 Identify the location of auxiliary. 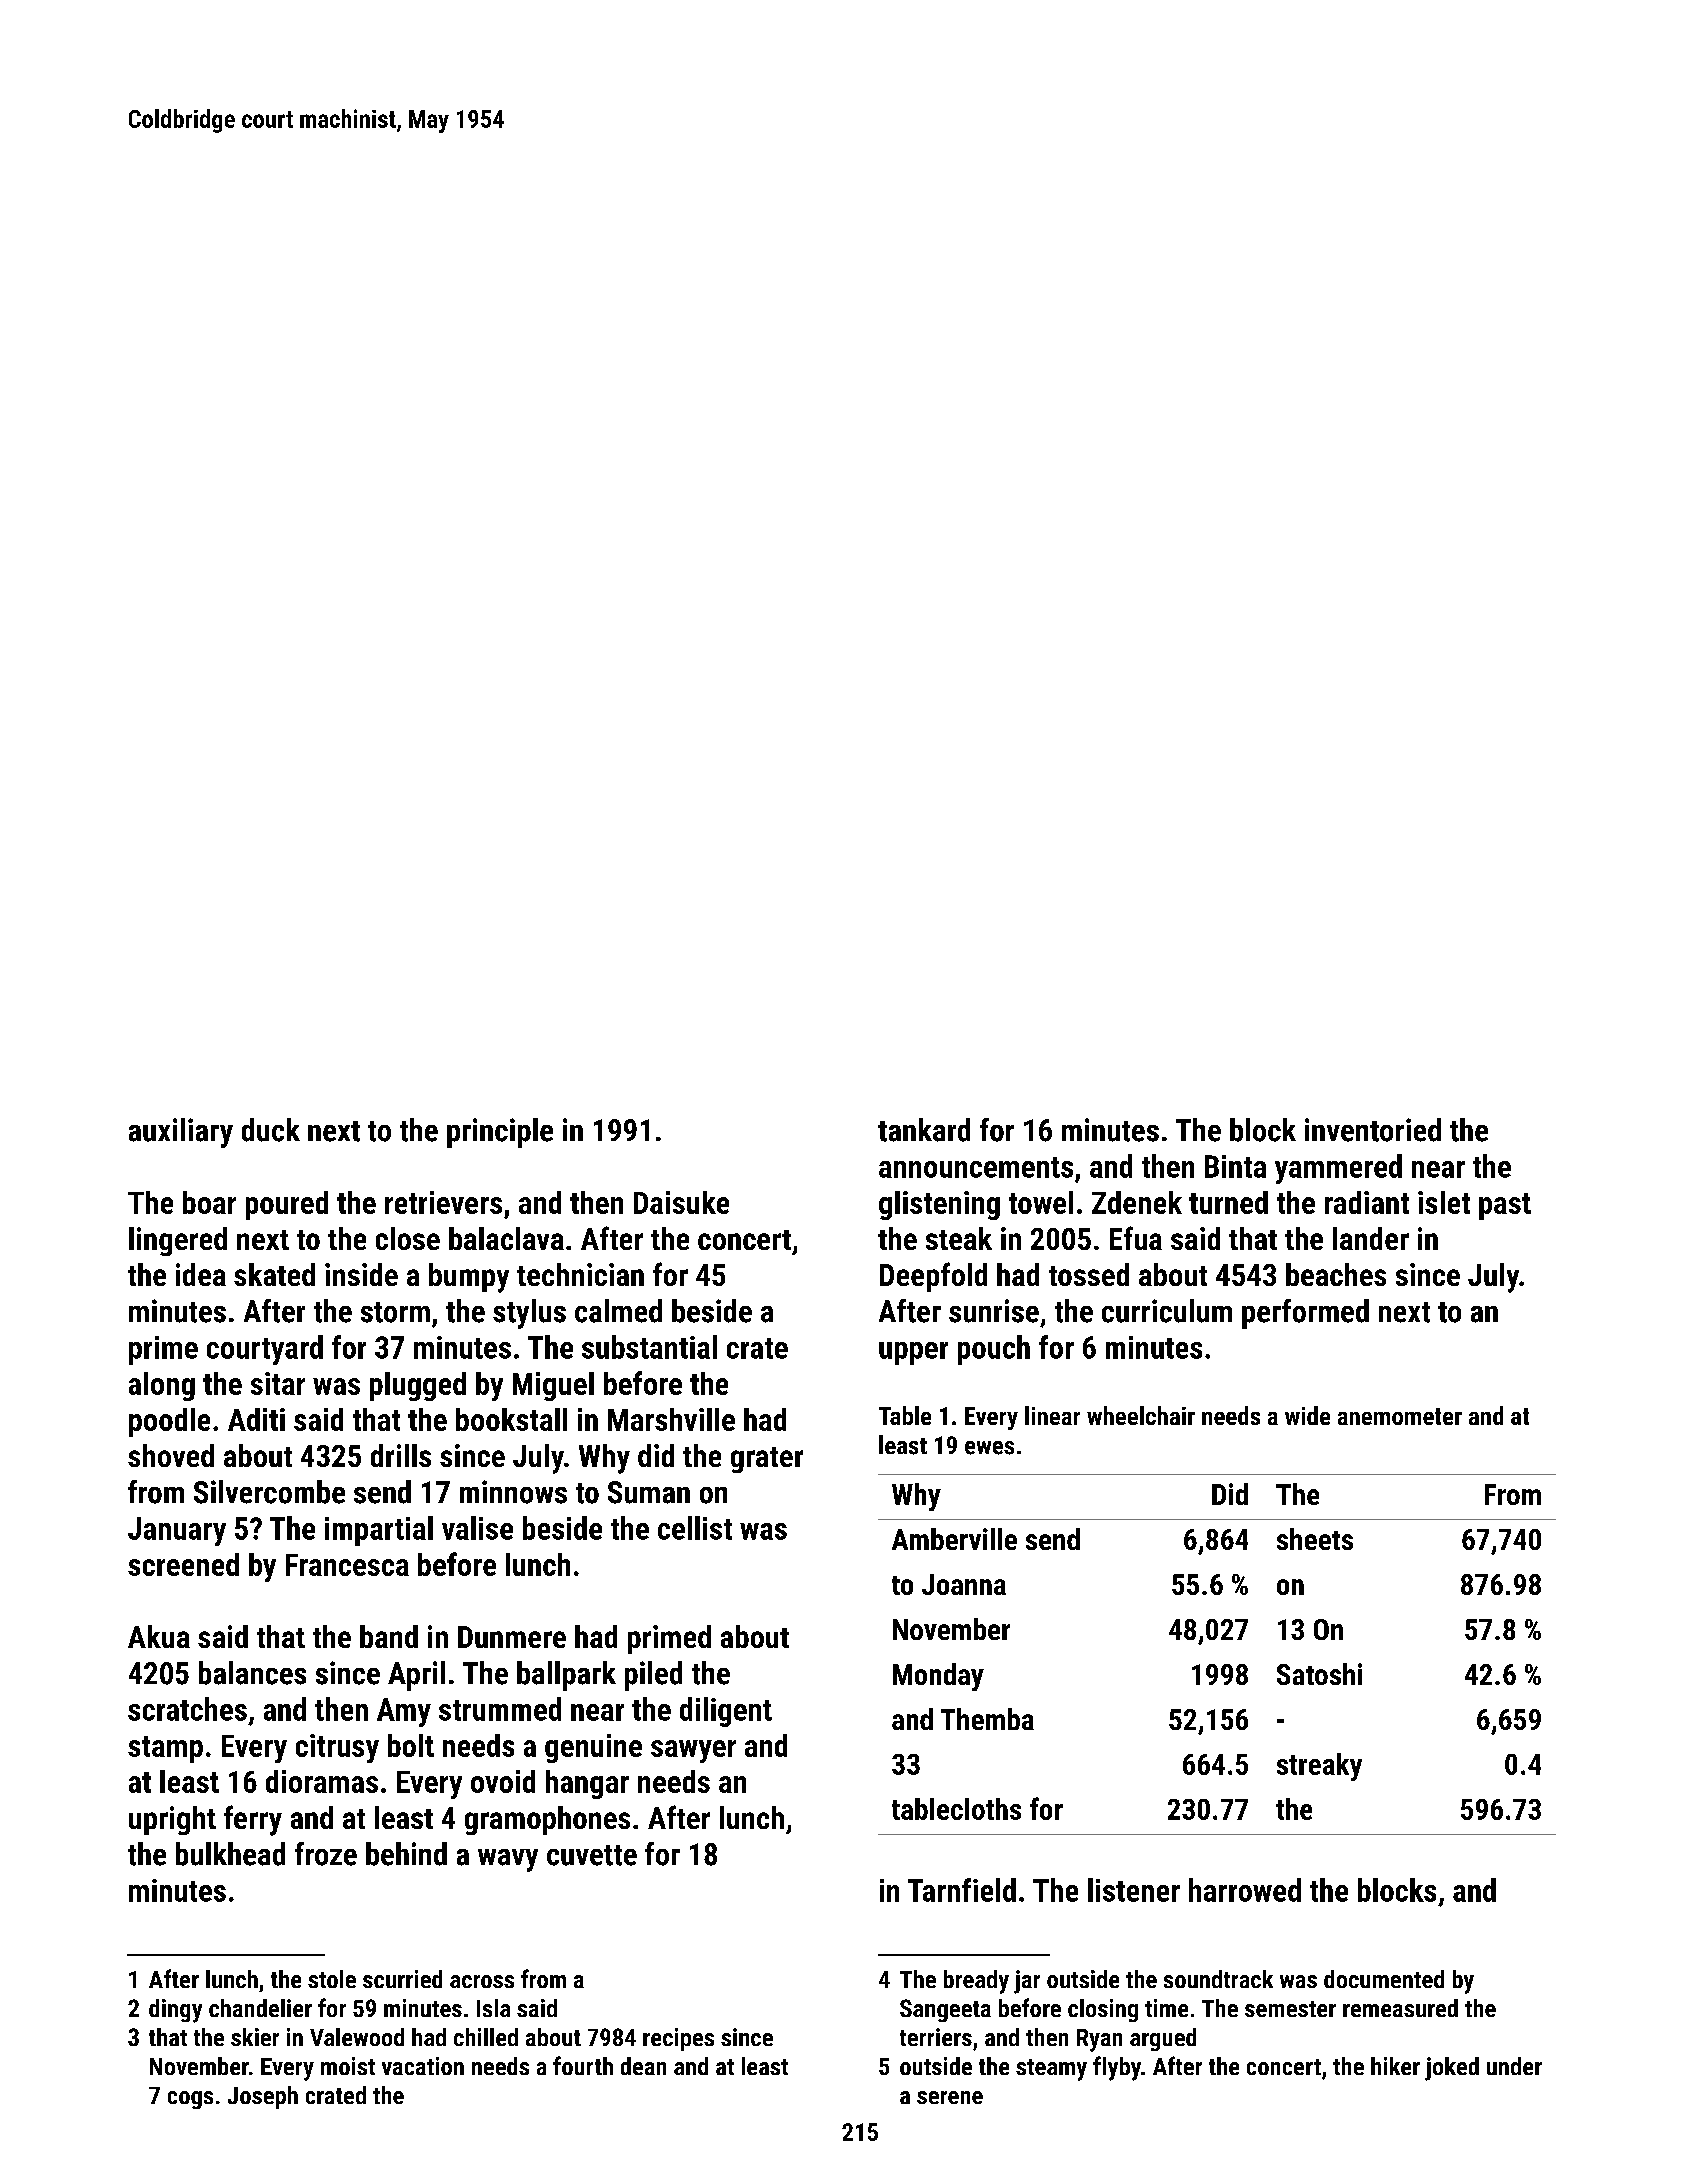
(181, 1133).
